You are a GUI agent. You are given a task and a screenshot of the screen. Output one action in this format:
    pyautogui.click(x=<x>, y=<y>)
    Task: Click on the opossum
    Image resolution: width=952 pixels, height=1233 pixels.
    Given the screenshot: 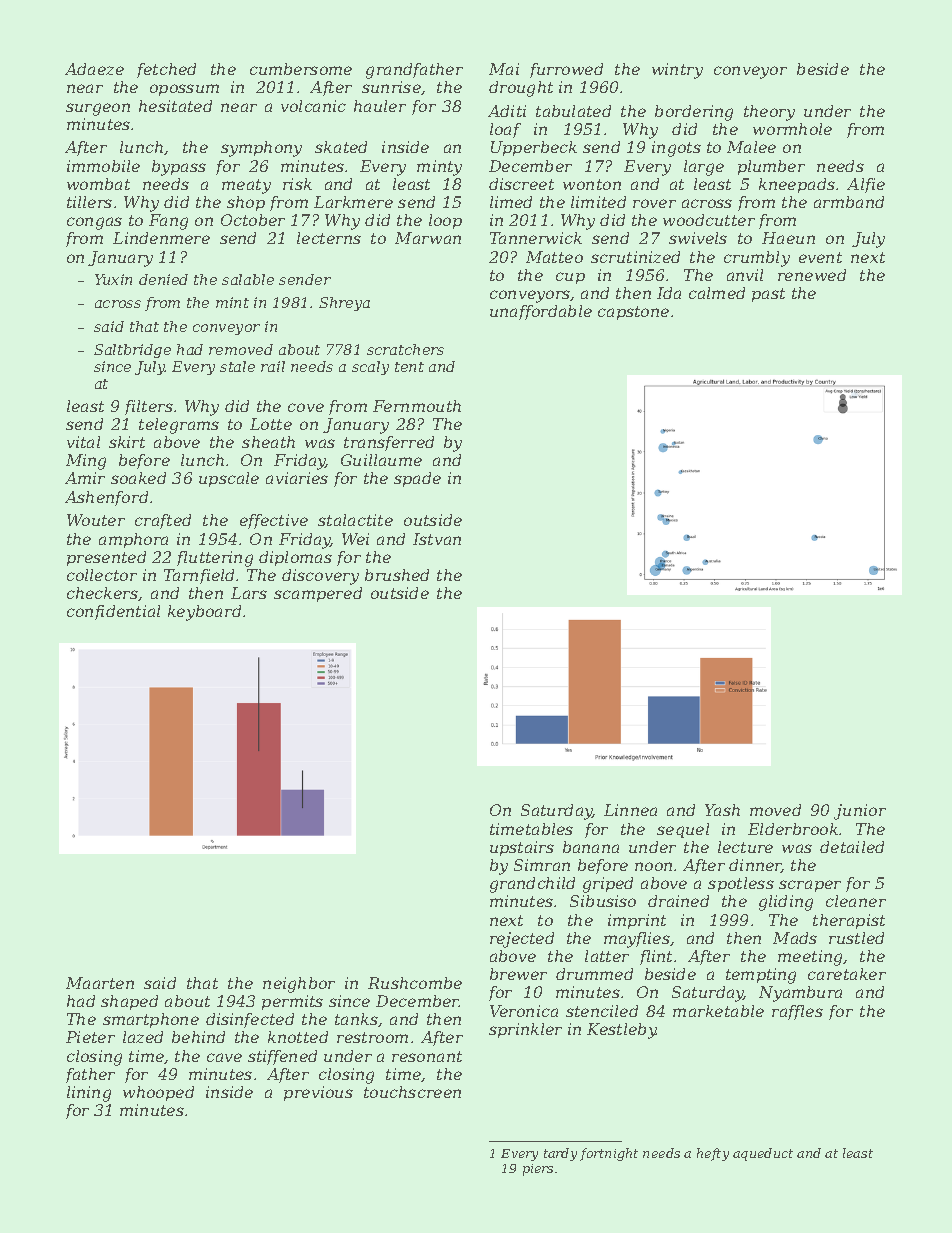 What is the action you would take?
    pyautogui.click(x=184, y=90)
